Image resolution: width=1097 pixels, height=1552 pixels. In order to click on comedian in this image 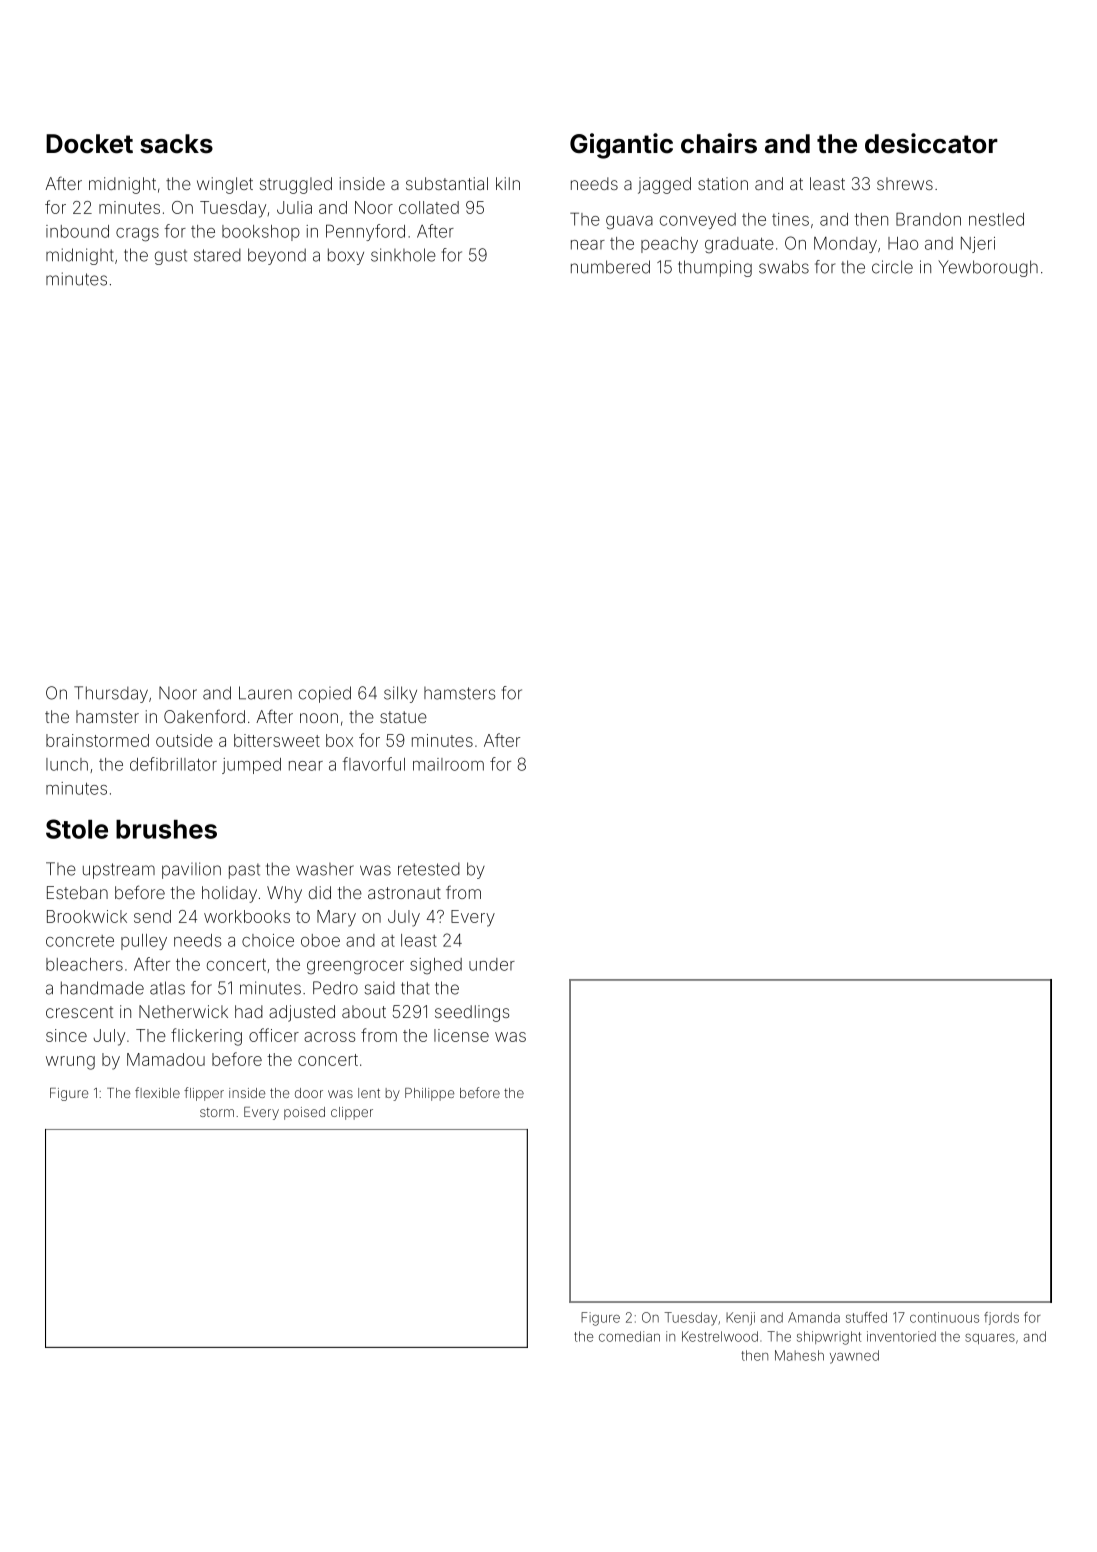, I will do `click(629, 1336)`.
